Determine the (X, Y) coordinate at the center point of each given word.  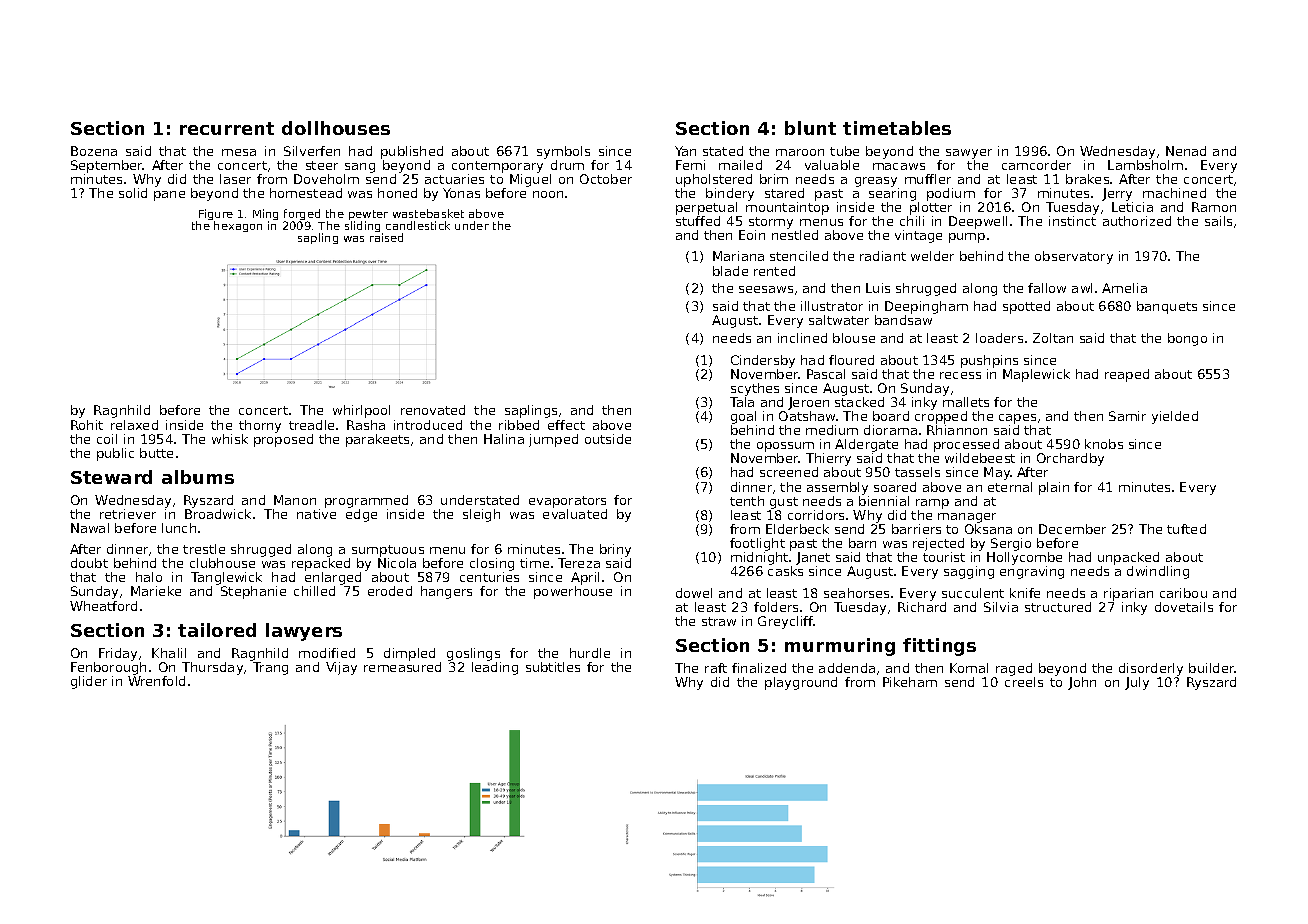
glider (89, 682)
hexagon (238, 226)
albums (198, 477)
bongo (1187, 339)
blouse (854, 338)
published (412, 152)
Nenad (1186, 151)
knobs (1104, 444)
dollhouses (336, 128)
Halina (504, 439)
